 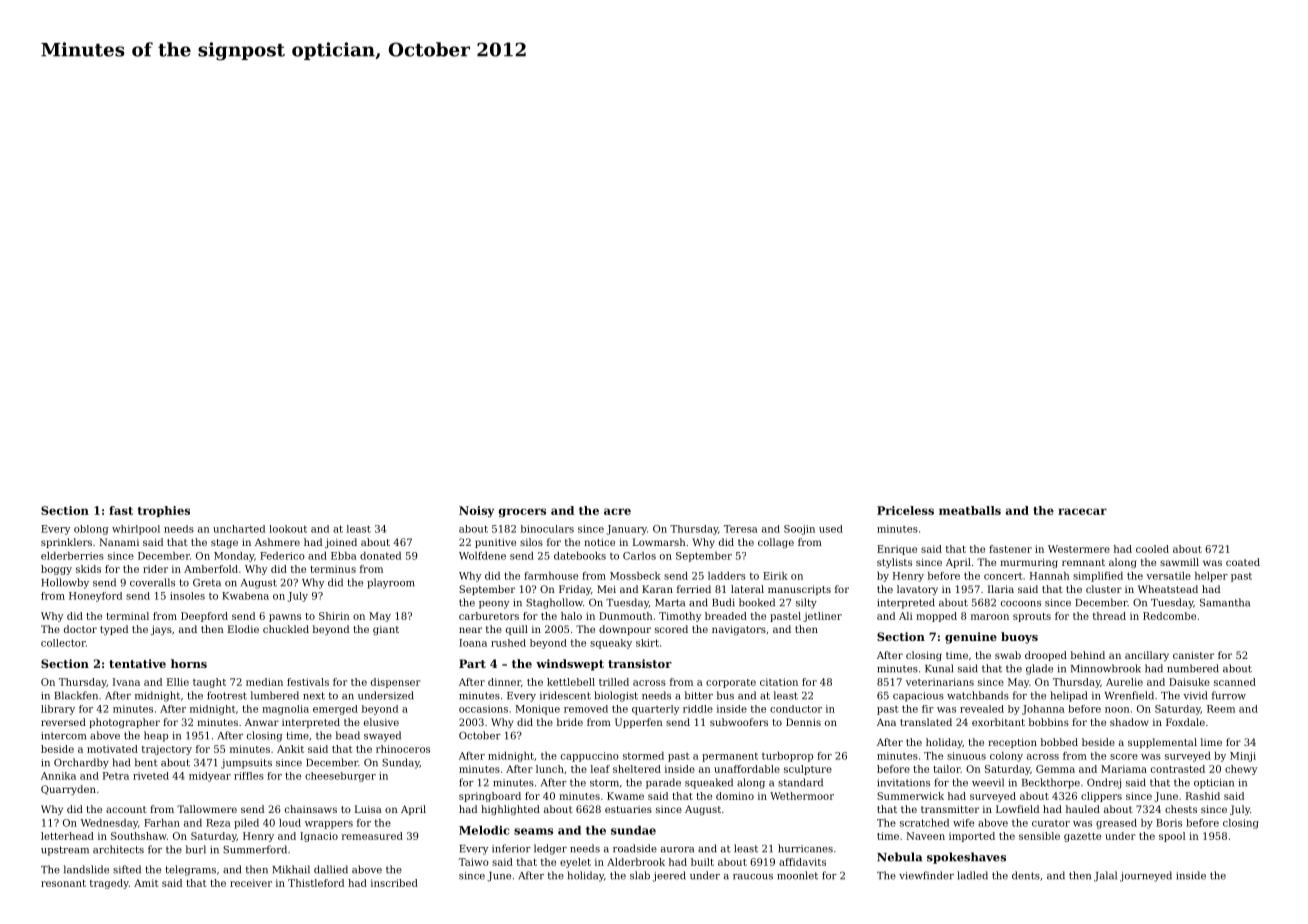 I want to click on canister, so click(x=1193, y=655).
